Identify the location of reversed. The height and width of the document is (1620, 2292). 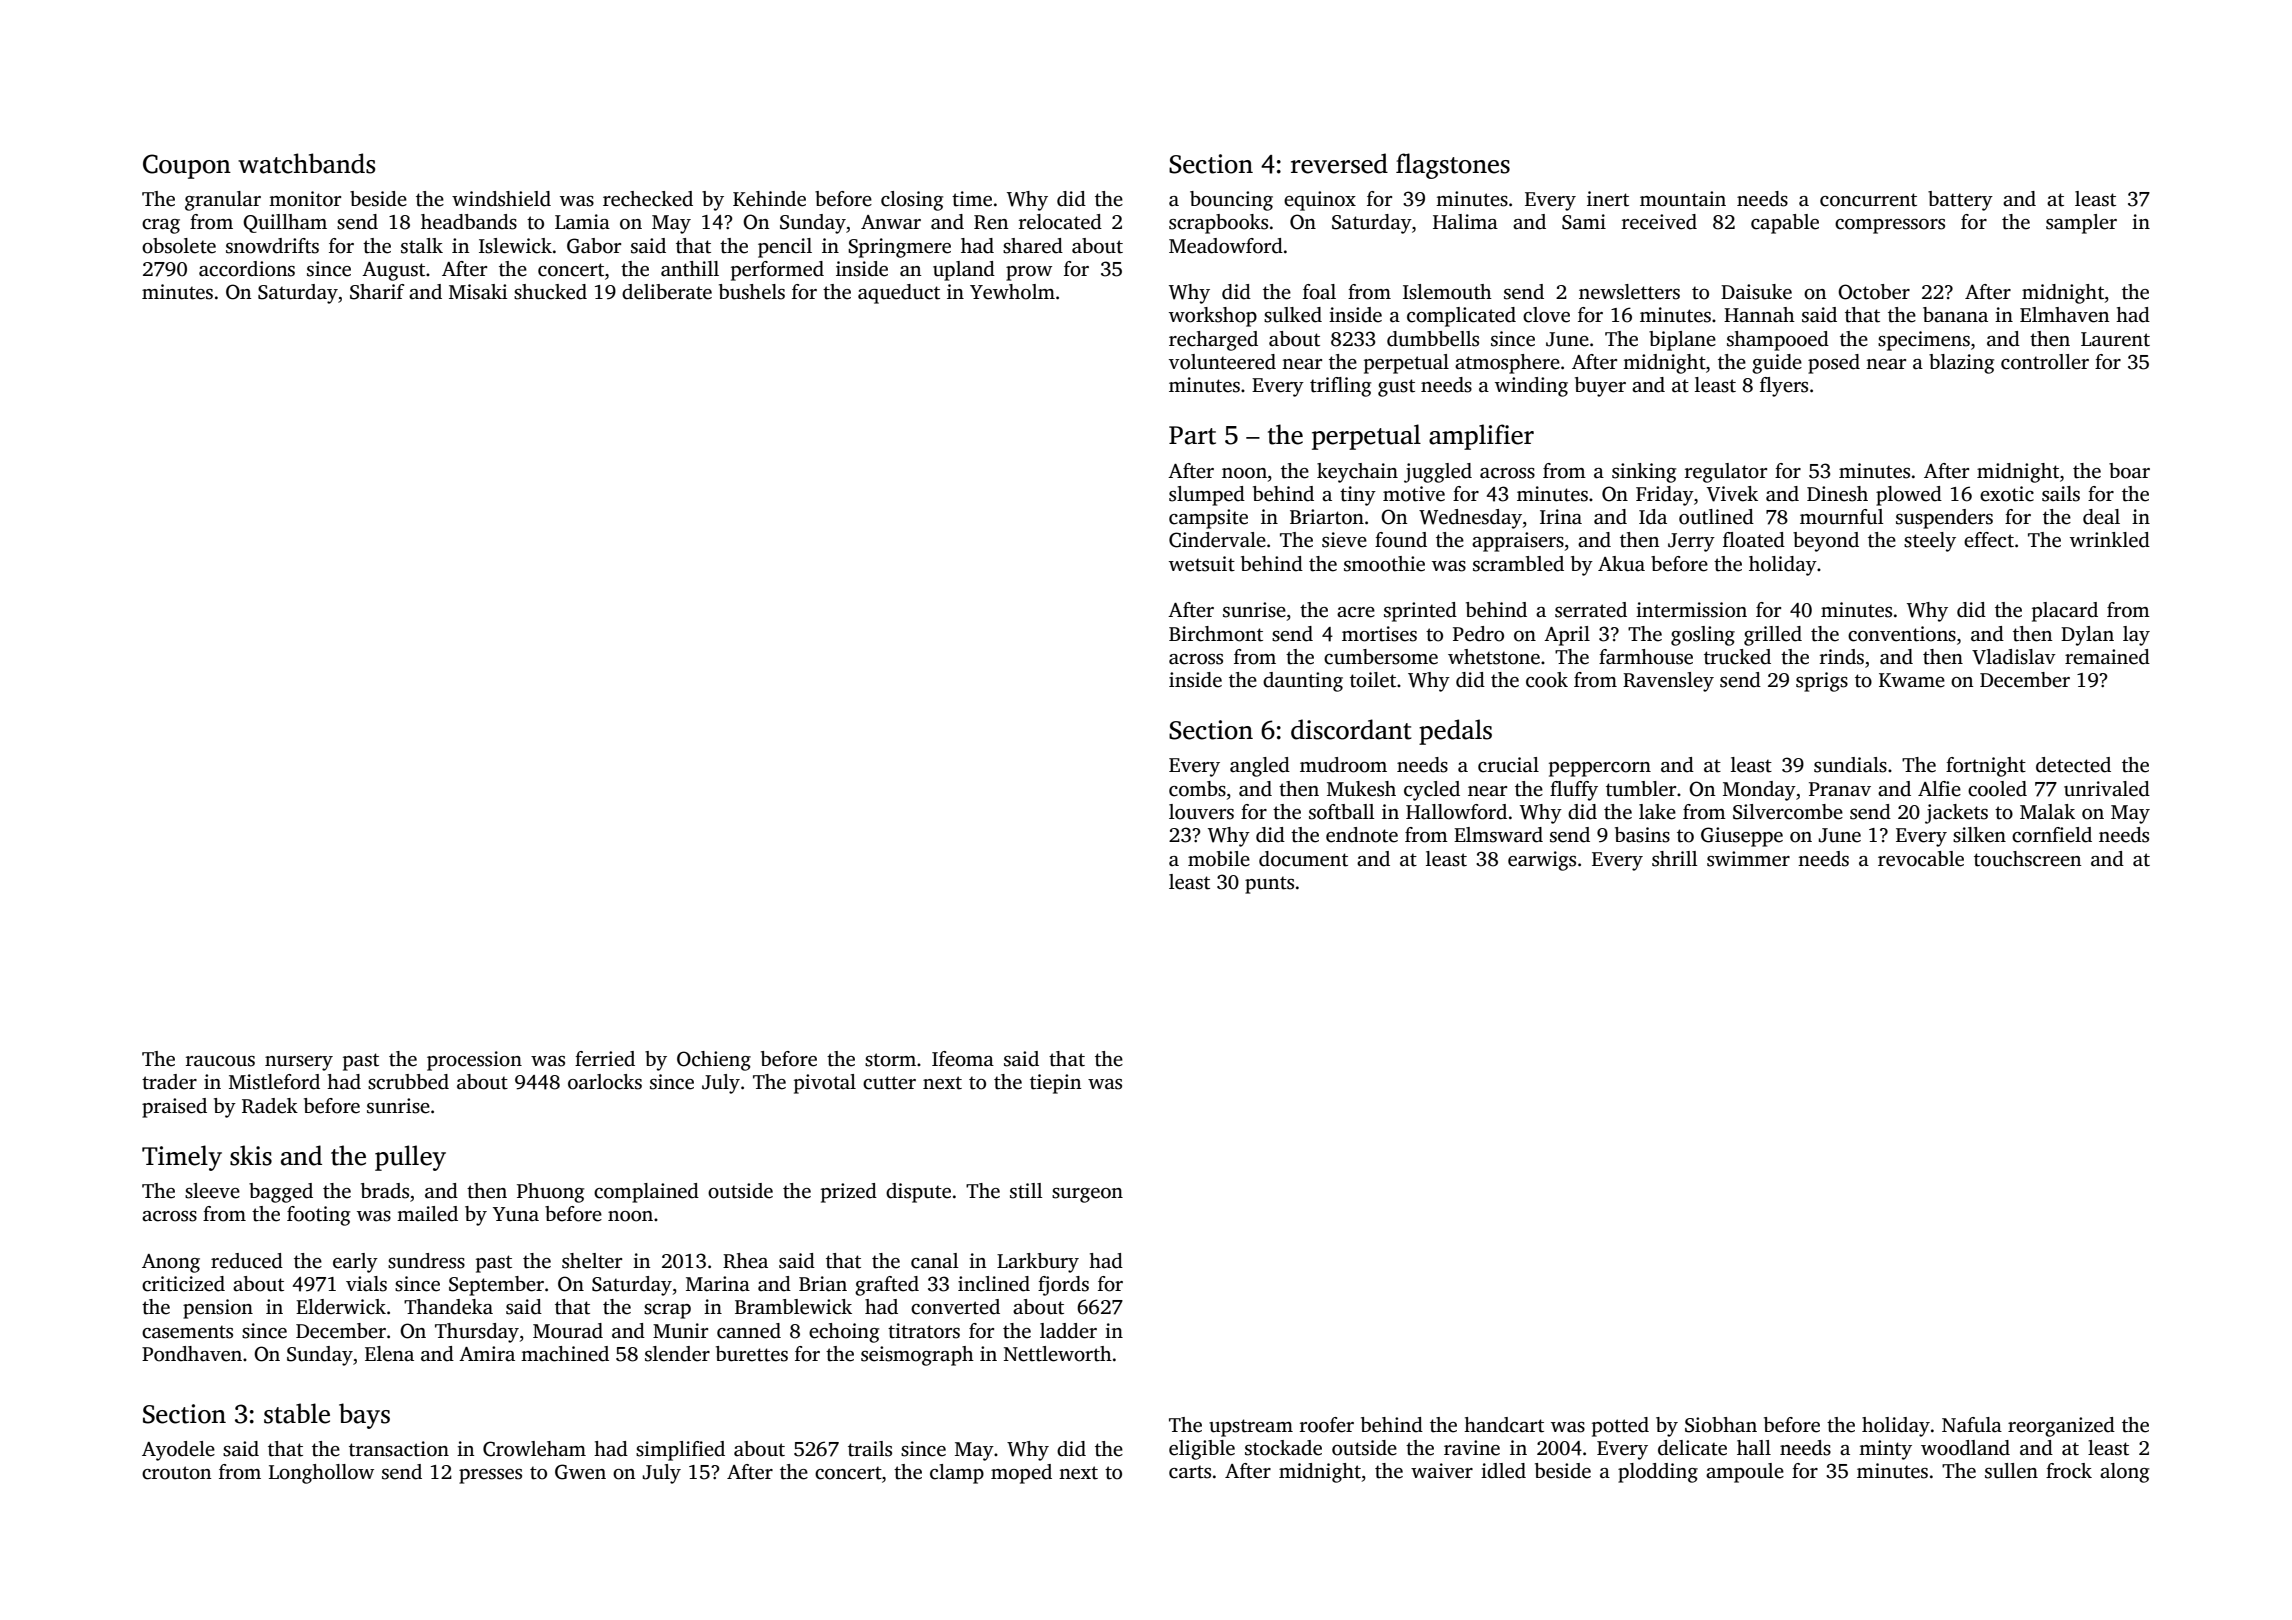
(1339, 163).
